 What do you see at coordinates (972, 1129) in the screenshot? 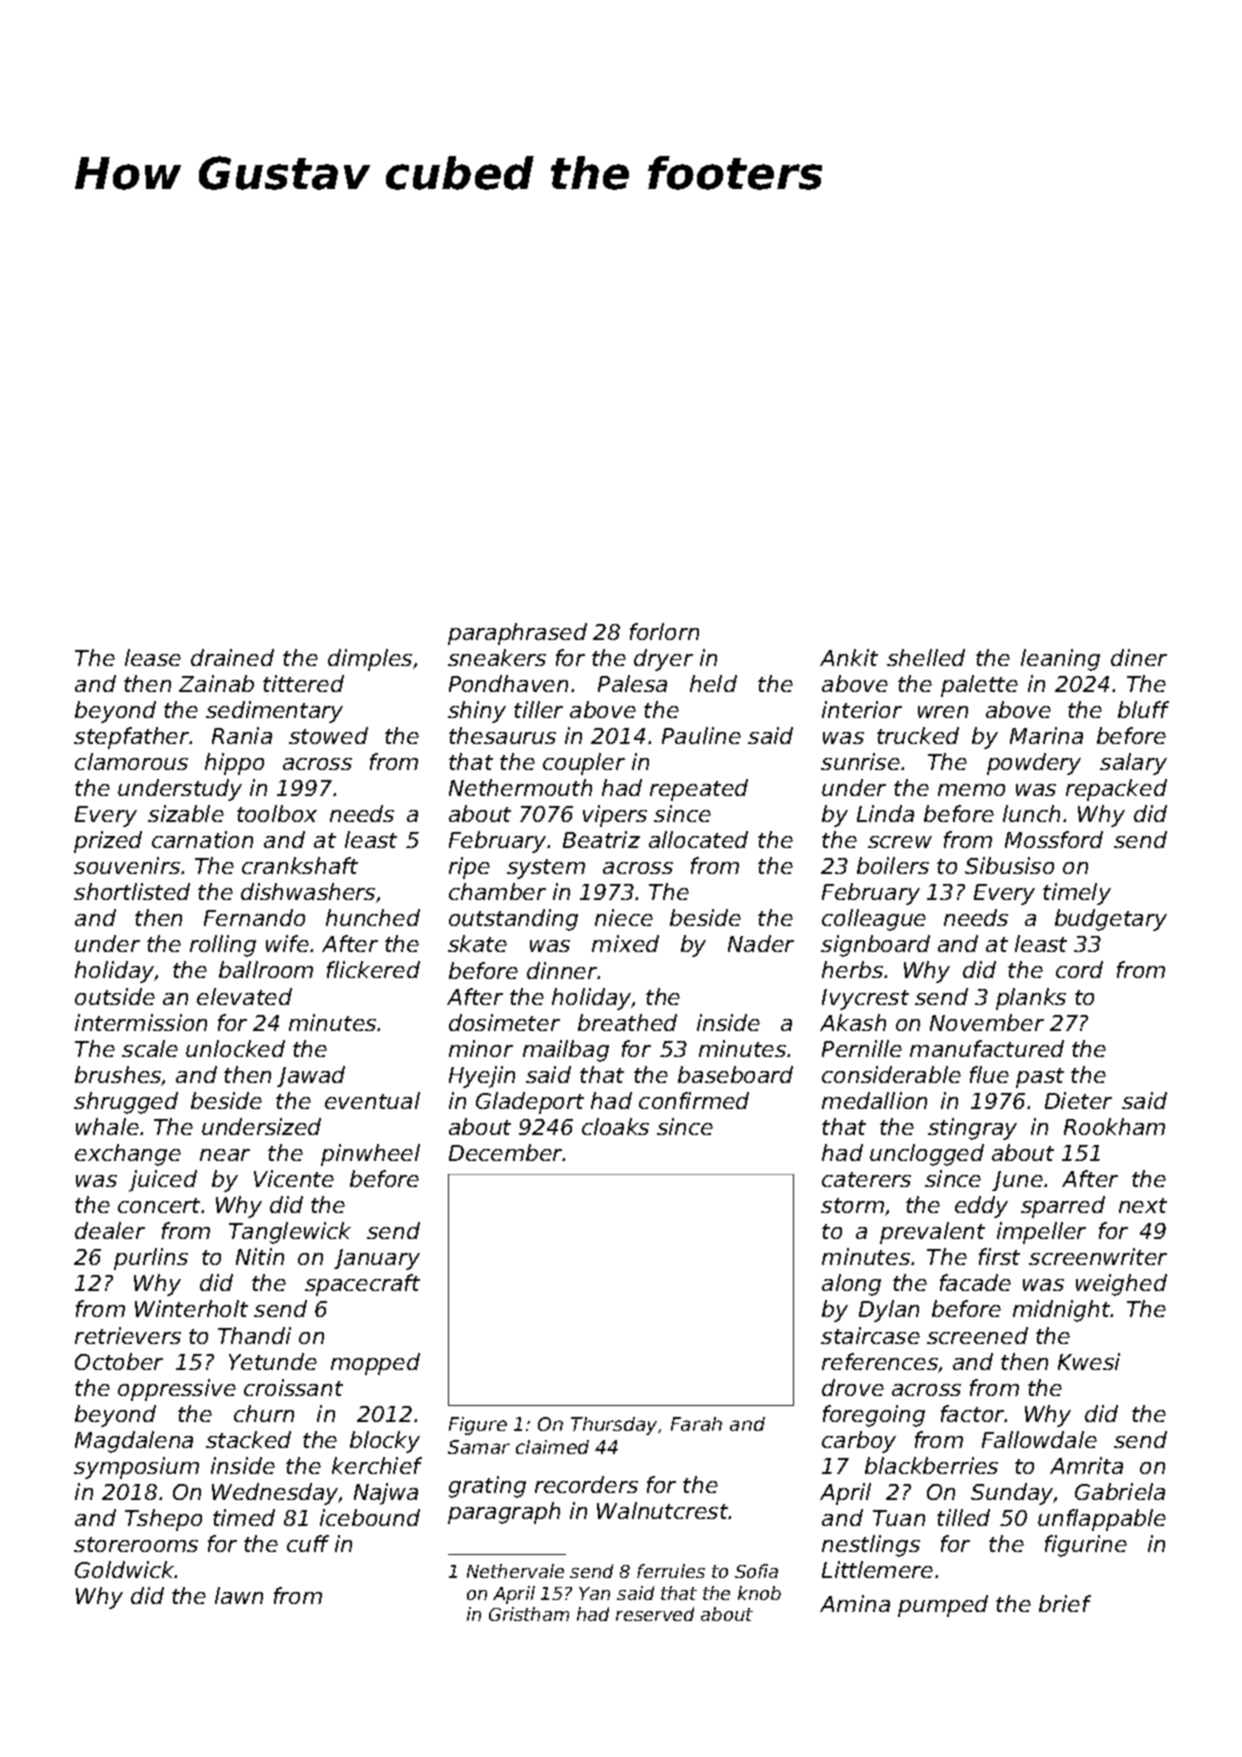
I see `stingray` at bounding box center [972, 1129].
